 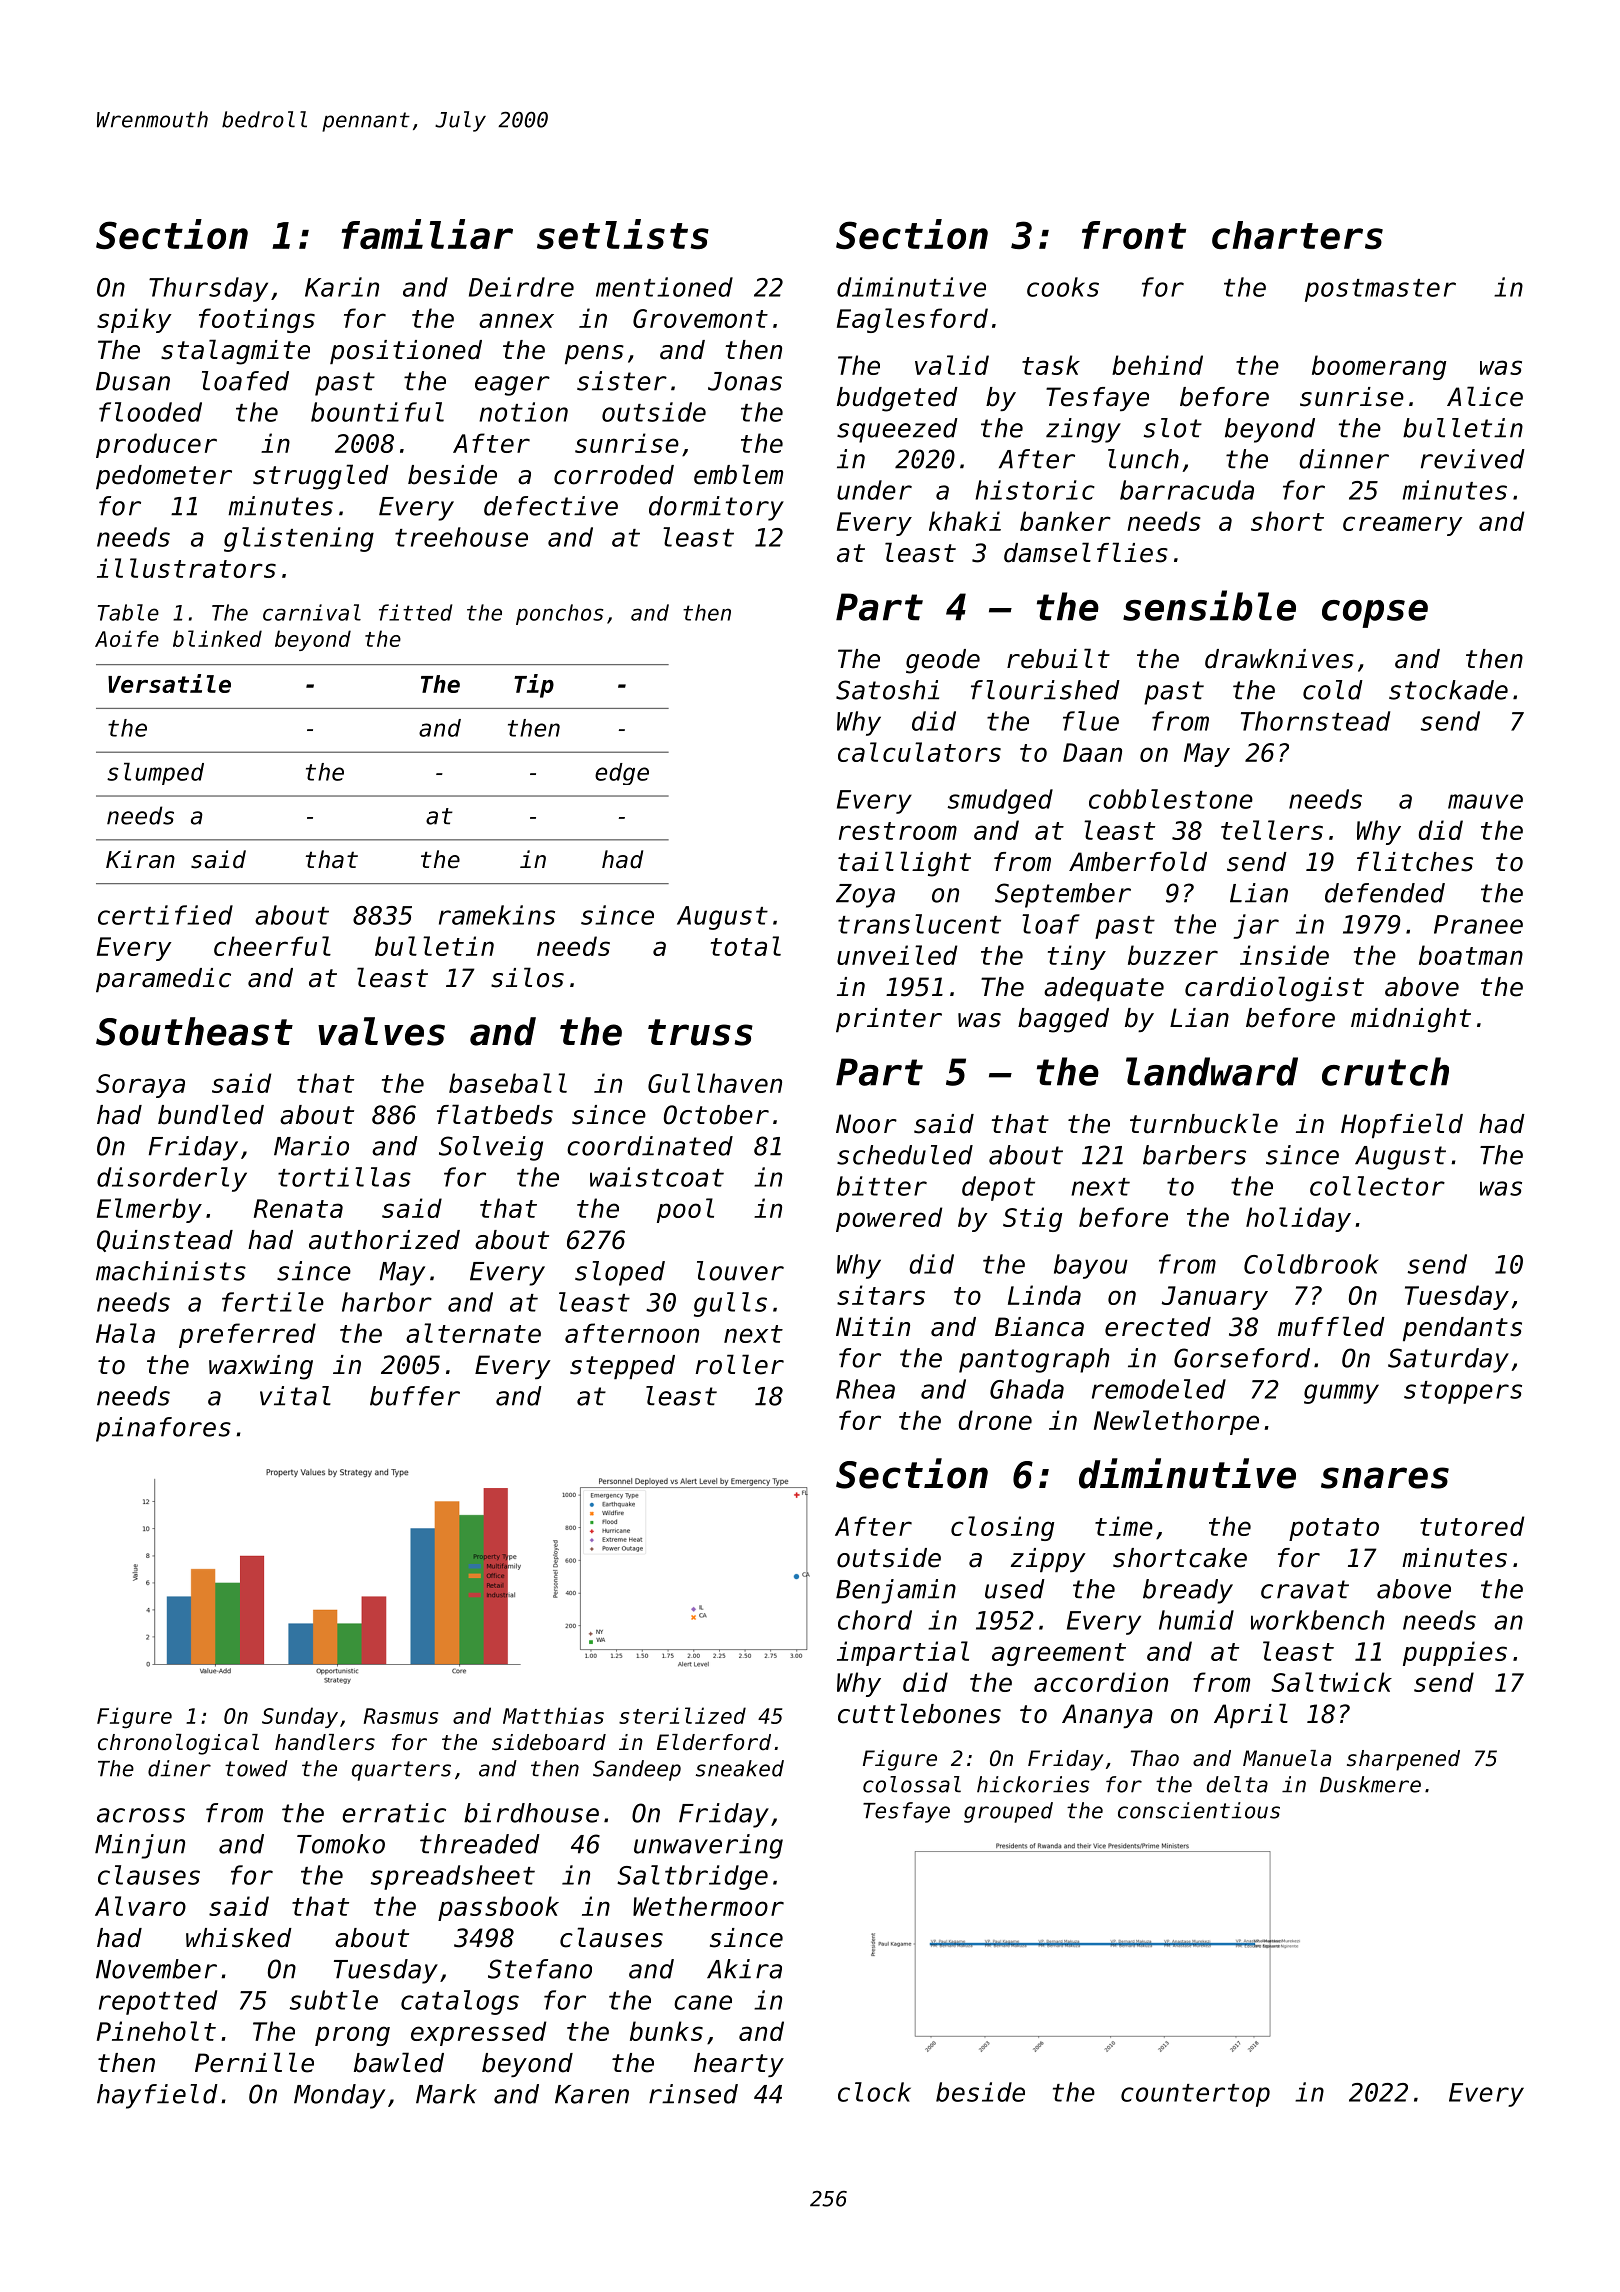 I want to click on cooks, so click(x=1063, y=287).
